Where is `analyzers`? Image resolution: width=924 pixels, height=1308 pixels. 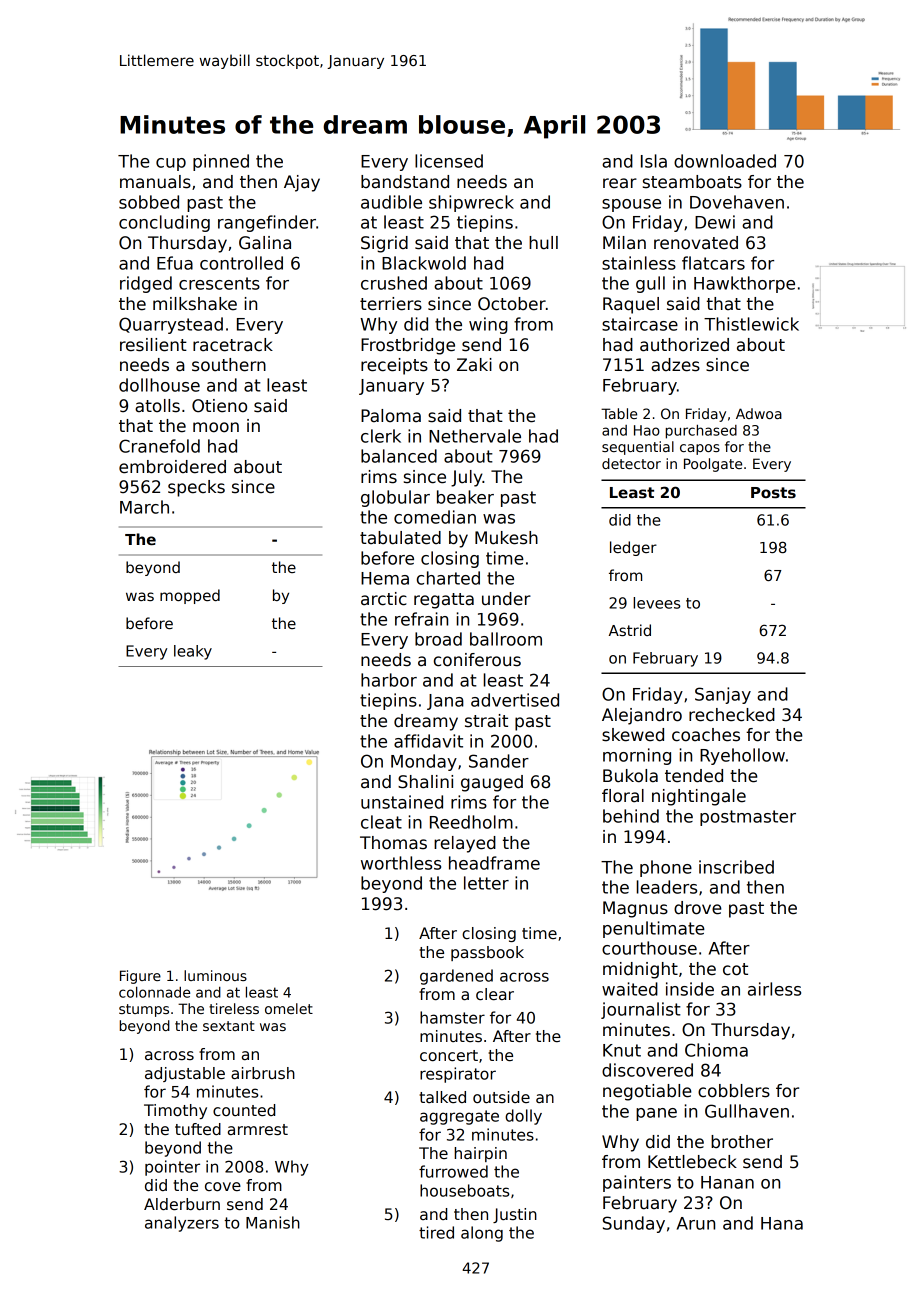
analyzers is located at coordinates (182, 1224).
